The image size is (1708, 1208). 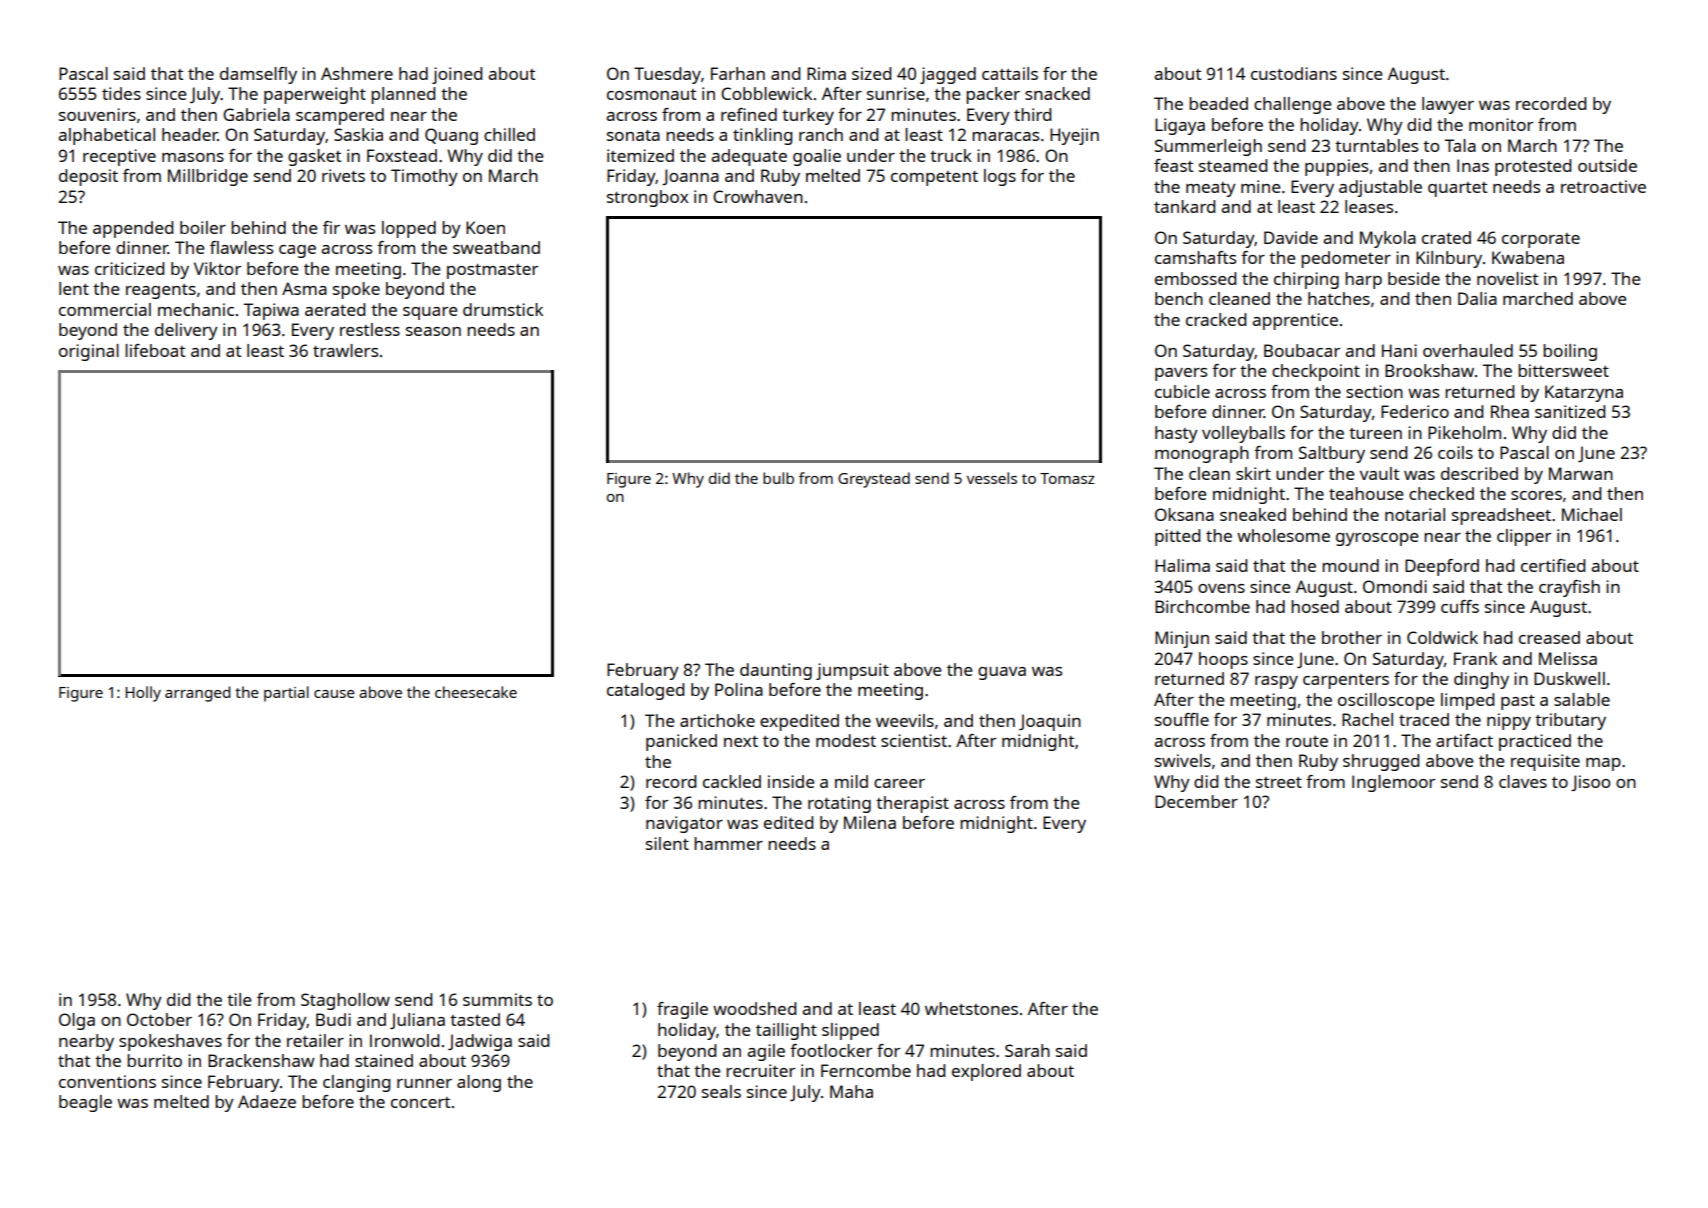 I want to click on concert, so click(x=420, y=1102).
